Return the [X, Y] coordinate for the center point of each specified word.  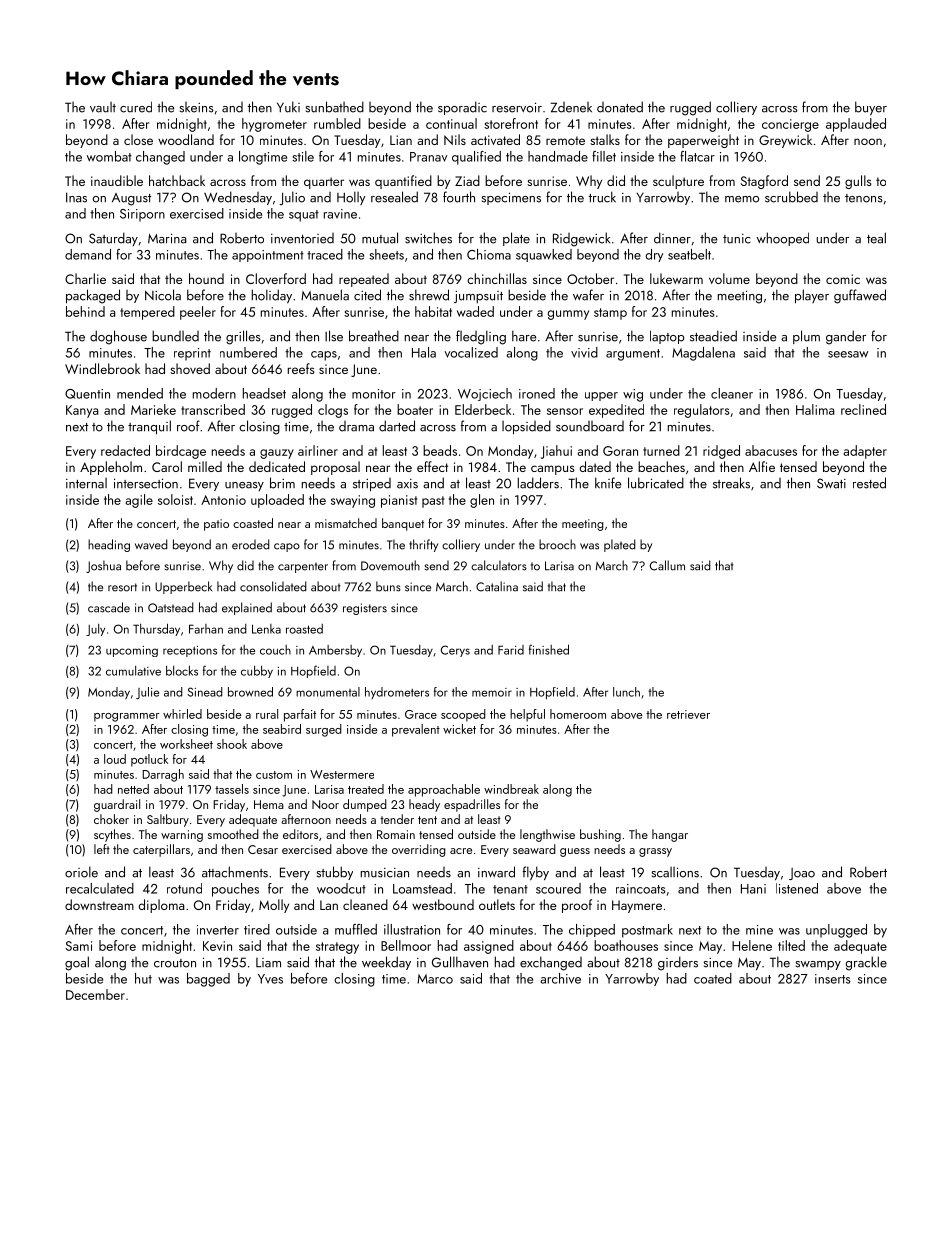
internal [86, 483]
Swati [831, 483]
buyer [871, 108]
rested [869, 483]
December [95, 994]
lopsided [526, 427]
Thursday [156, 629]
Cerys [455, 651]
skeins [197, 107]
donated [620, 107]
